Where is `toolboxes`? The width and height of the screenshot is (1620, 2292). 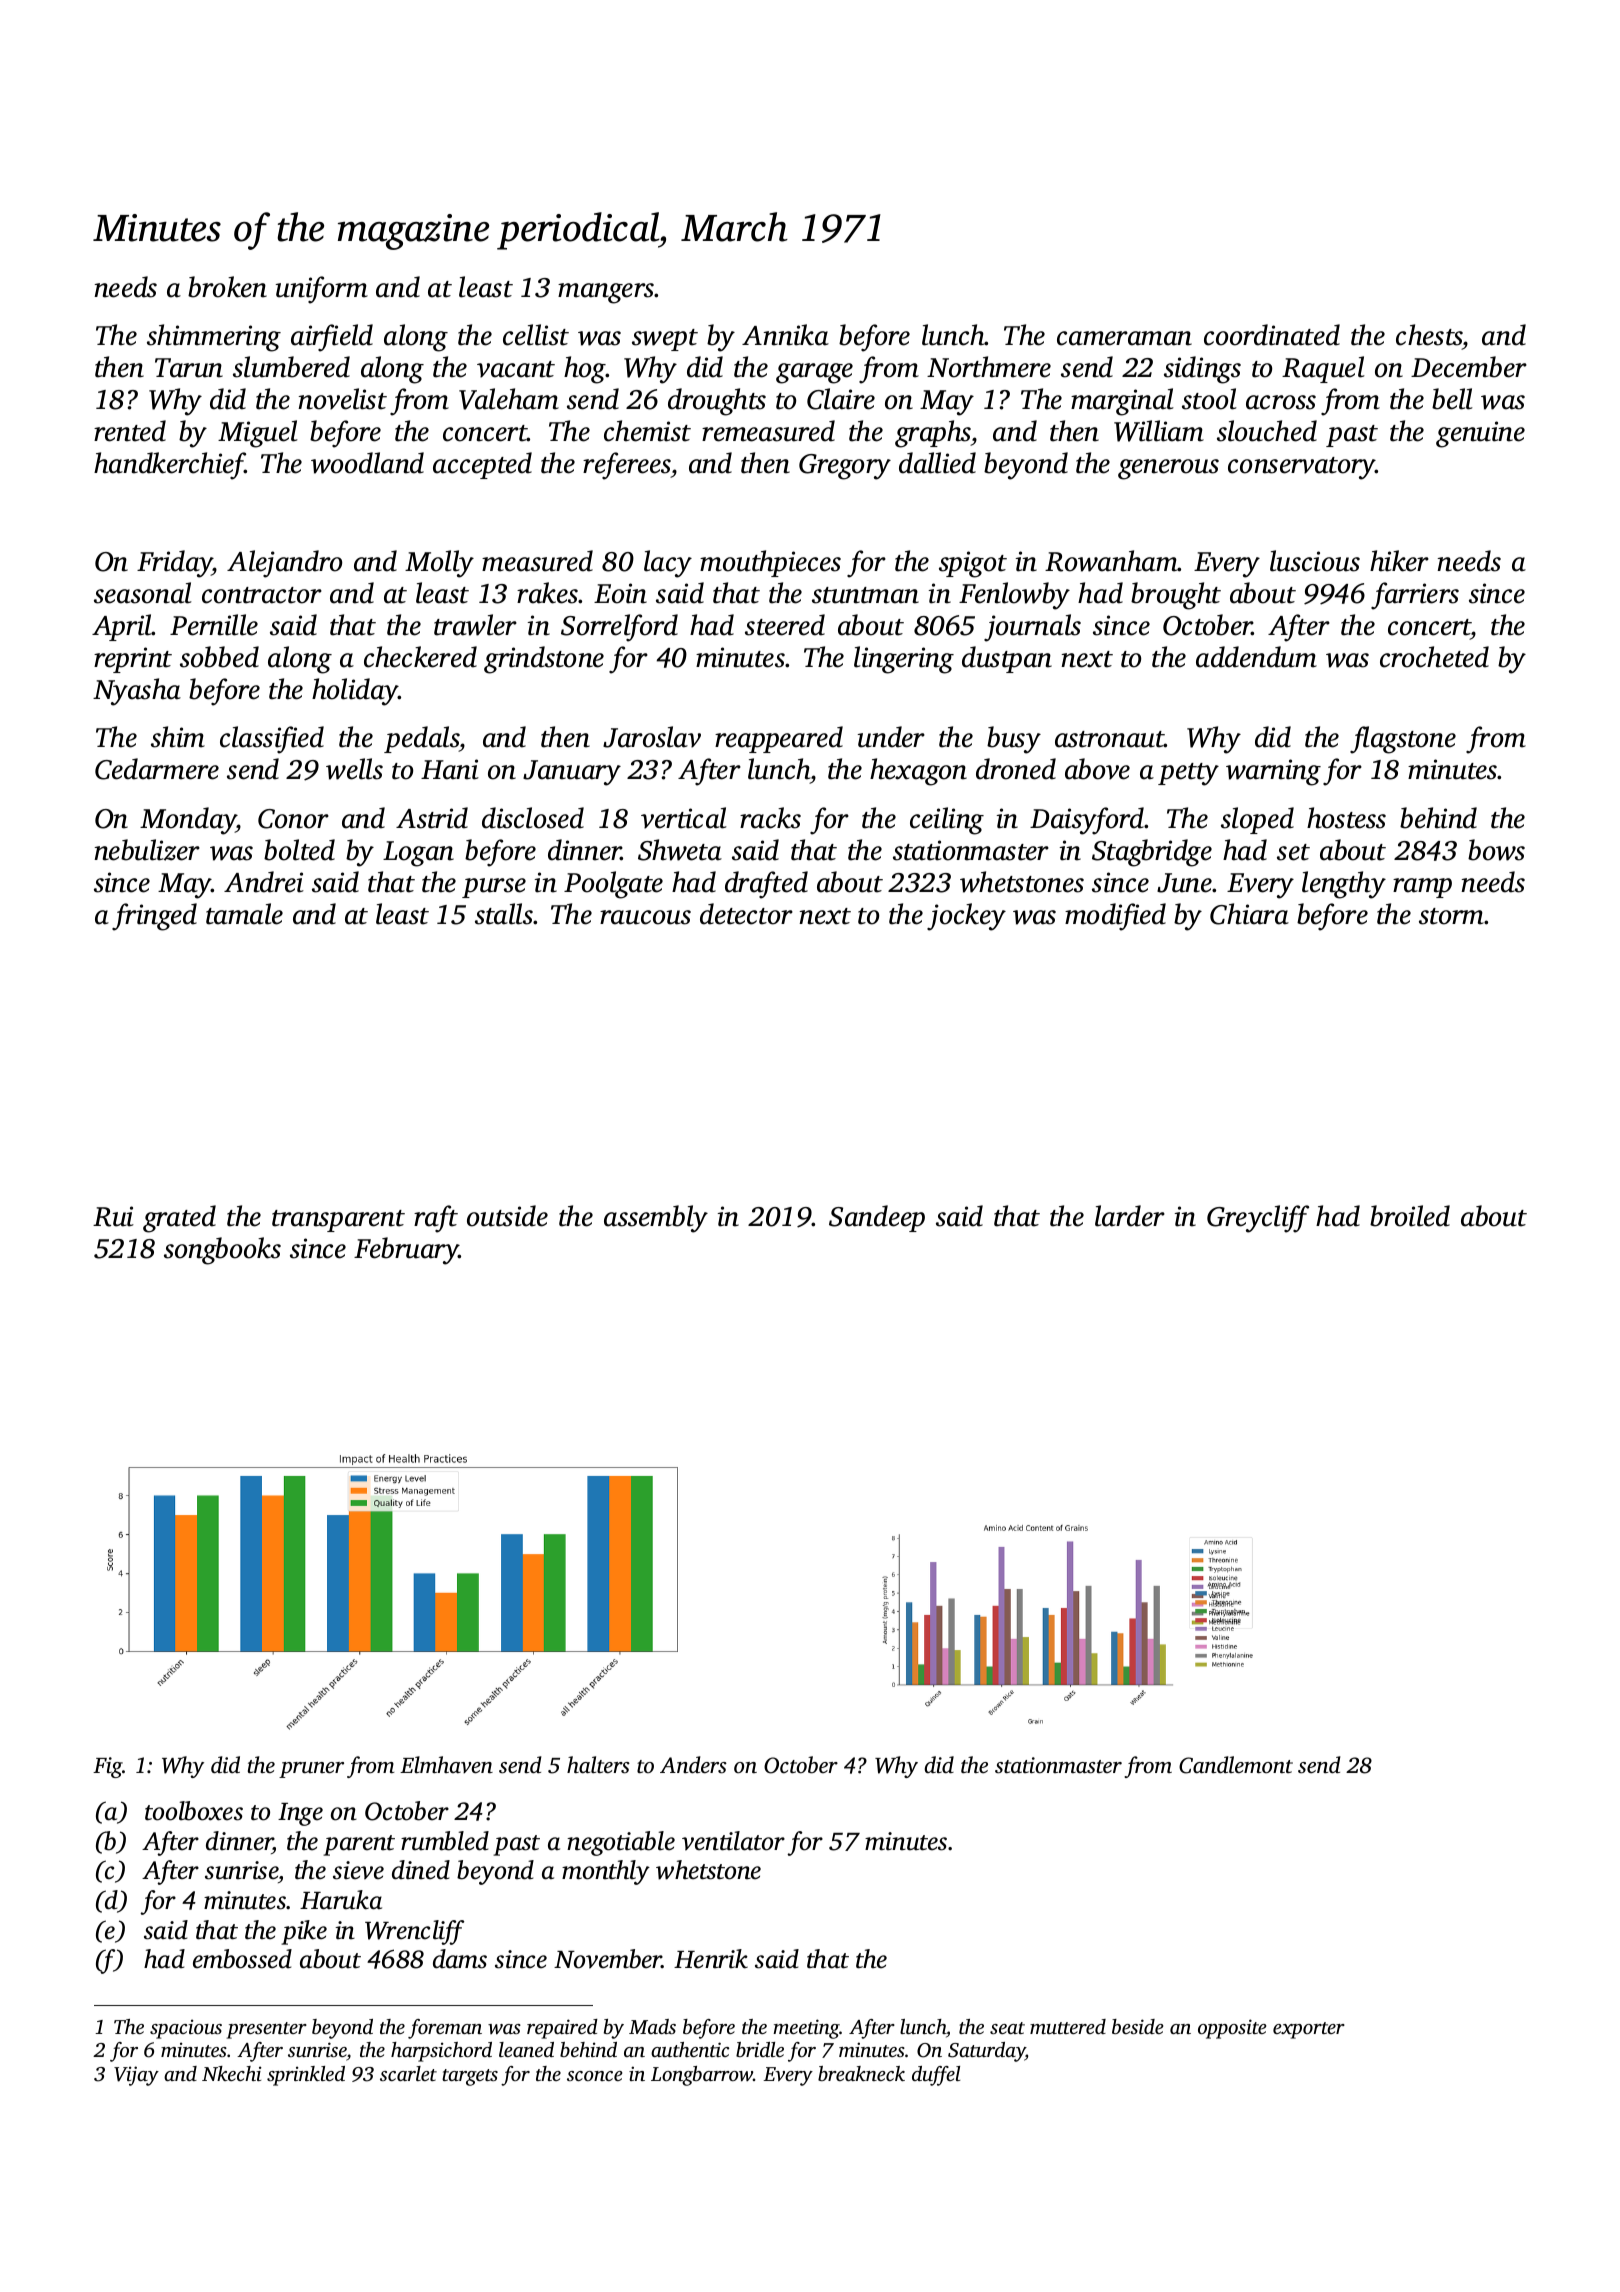 toolboxes is located at coordinates (194, 1811).
